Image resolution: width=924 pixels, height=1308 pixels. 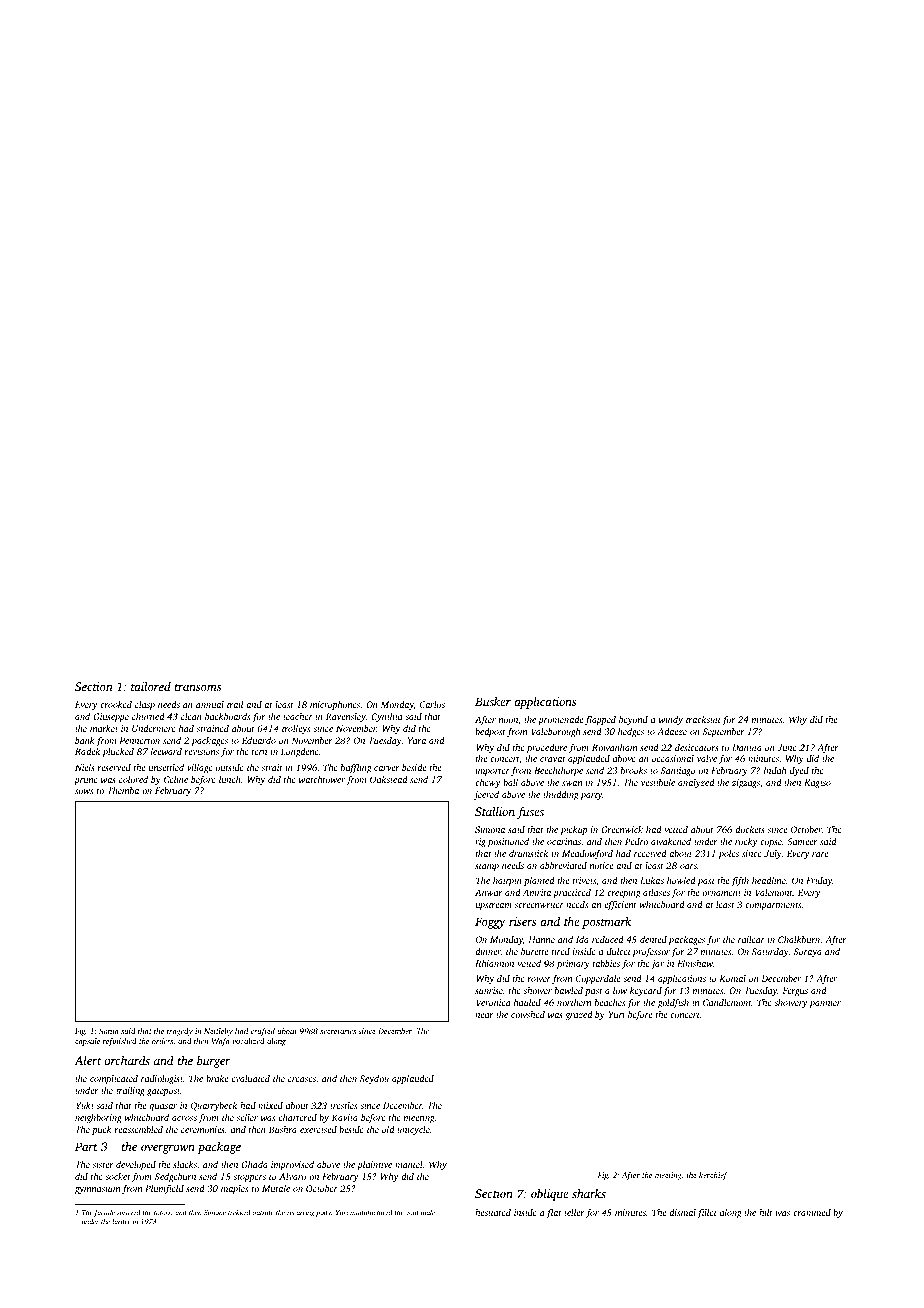 What do you see at coordinates (769, 880) in the document?
I see `headline` at bounding box center [769, 880].
